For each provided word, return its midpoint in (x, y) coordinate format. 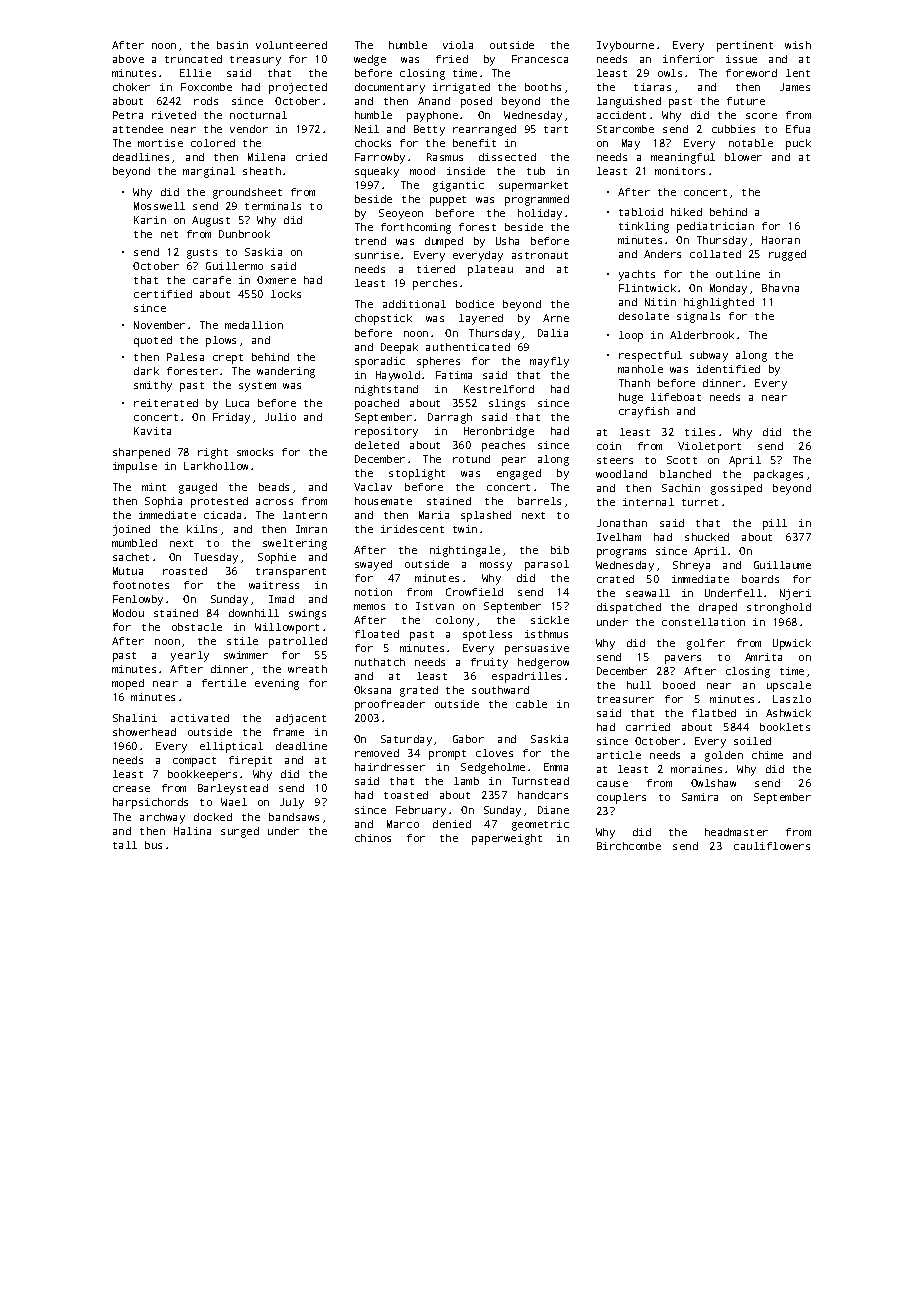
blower (743, 157)
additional (414, 304)
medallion (254, 325)
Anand (434, 101)
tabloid (641, 212)
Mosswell (159, 206)
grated (419, 691)
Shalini (135, 718)
